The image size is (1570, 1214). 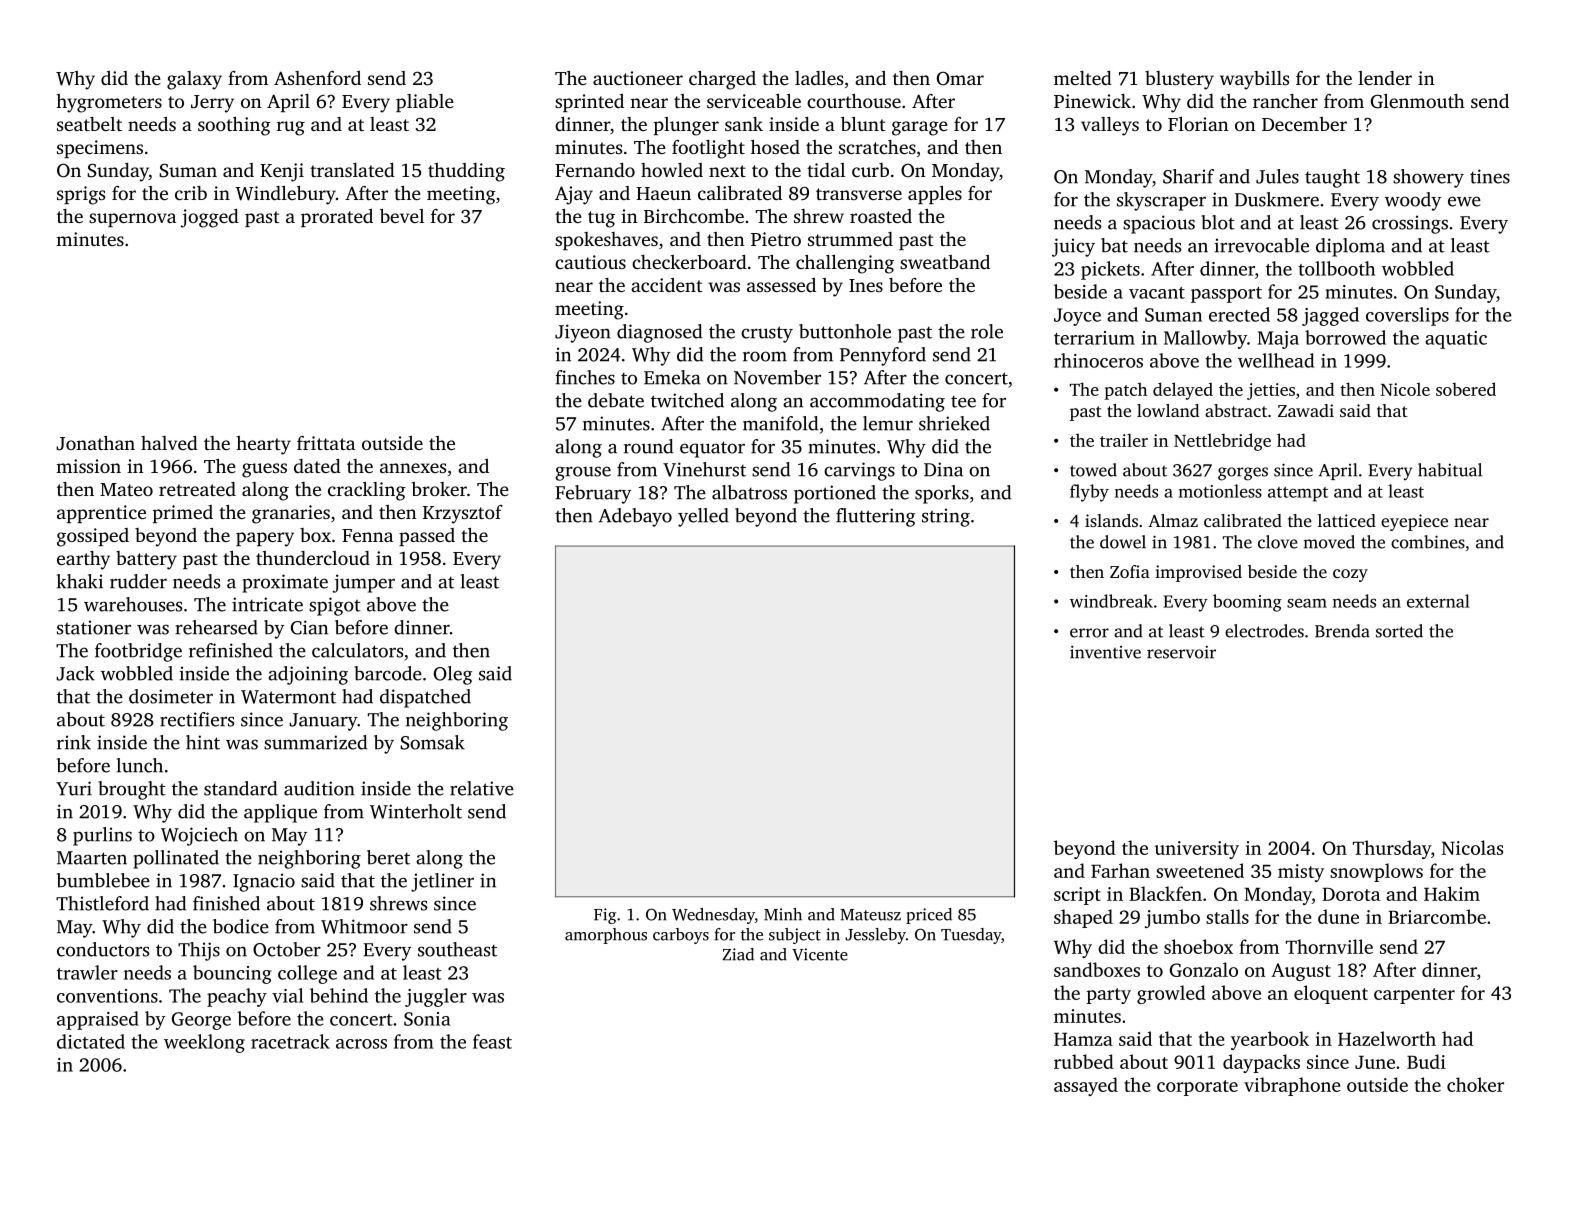 I want to click on showery, so click(x=1428, y=178).
